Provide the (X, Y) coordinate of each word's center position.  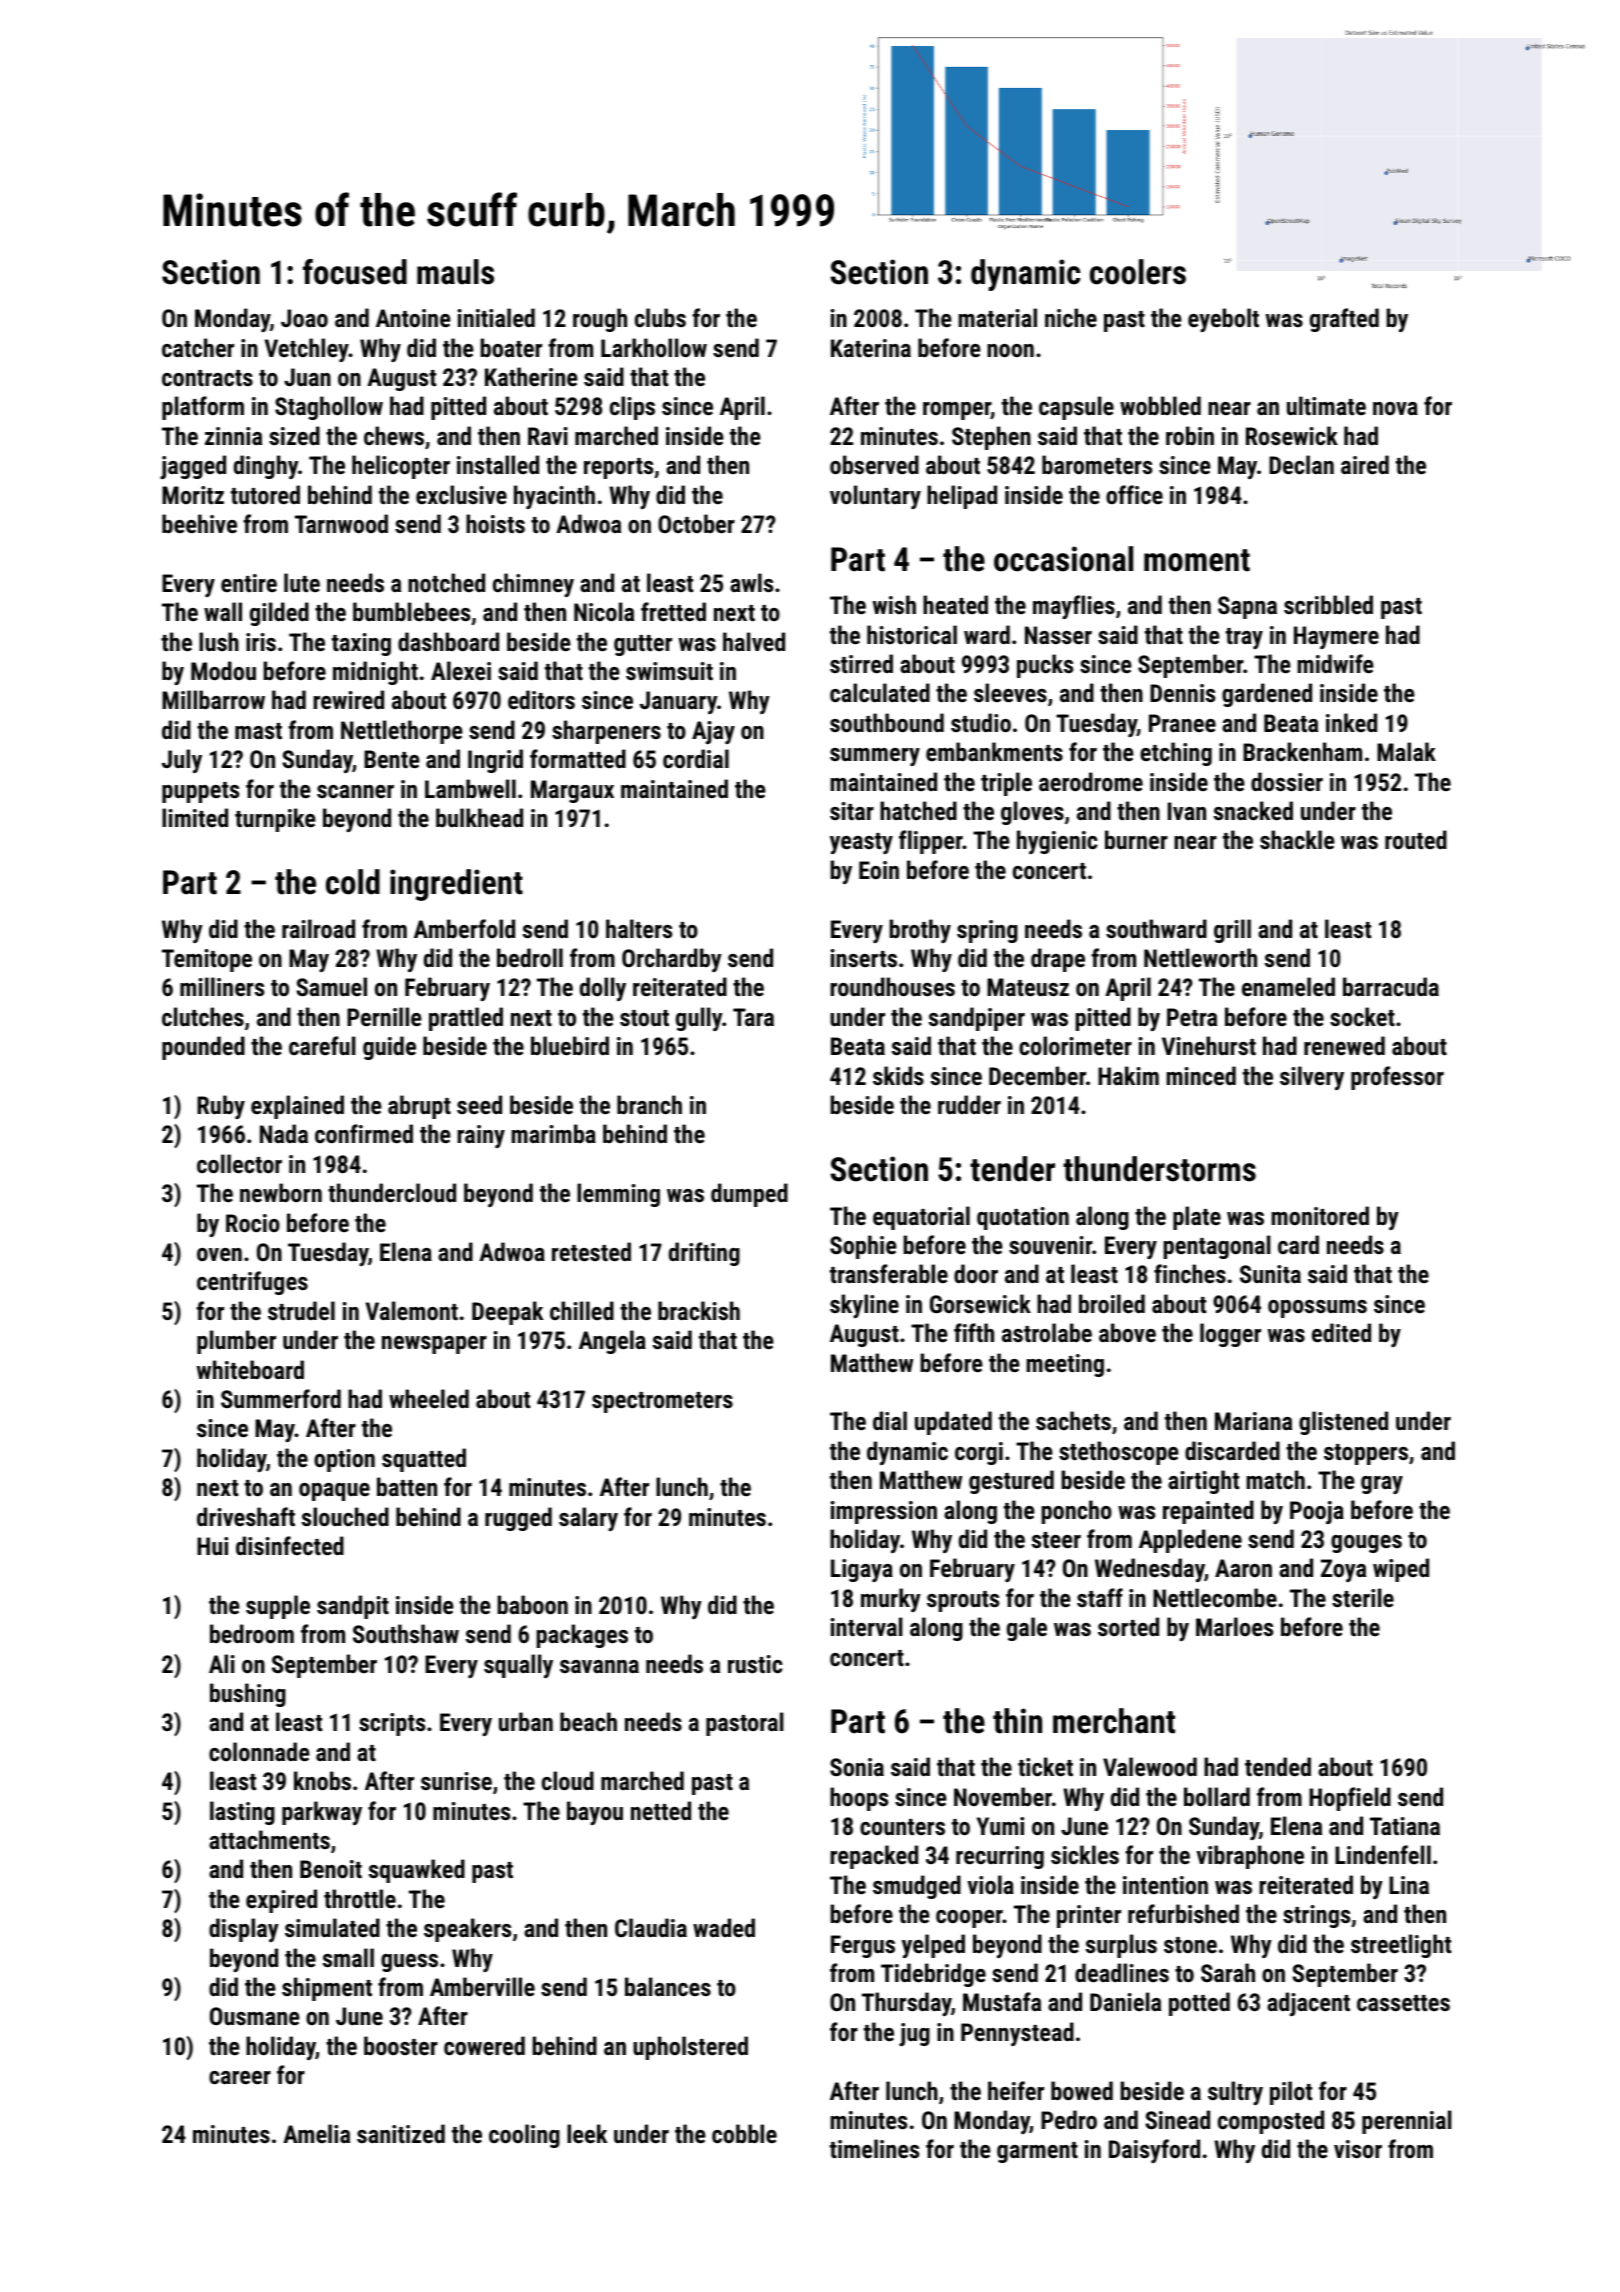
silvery (1312, 1078)
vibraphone (1250, 1857)
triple (1006, 784)
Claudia (651, 1927)
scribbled (1328, 604)
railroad (318, 928)
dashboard (448, 641)
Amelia (316, 2133)
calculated (880, 692)
